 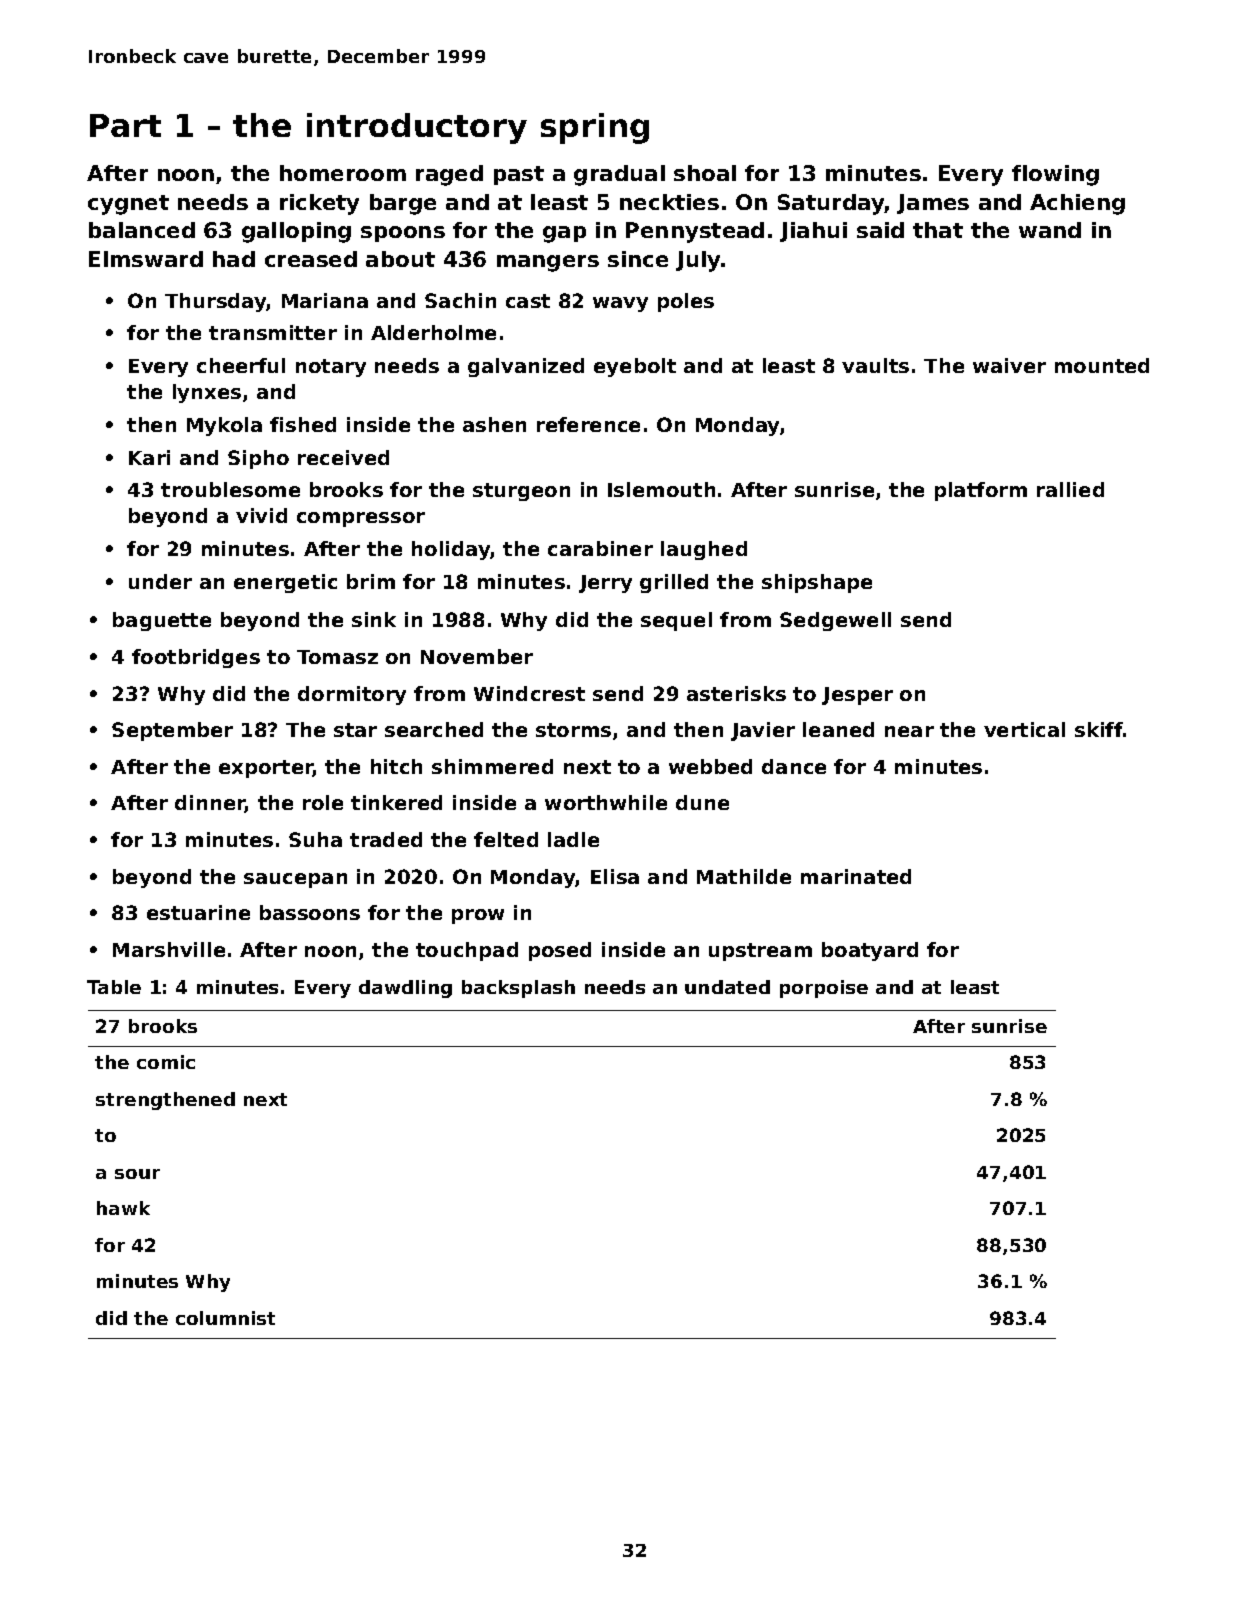 What do you see at coordinates (296, 232) in the page?
I see `galloping` at bounding box center [296, 232].
